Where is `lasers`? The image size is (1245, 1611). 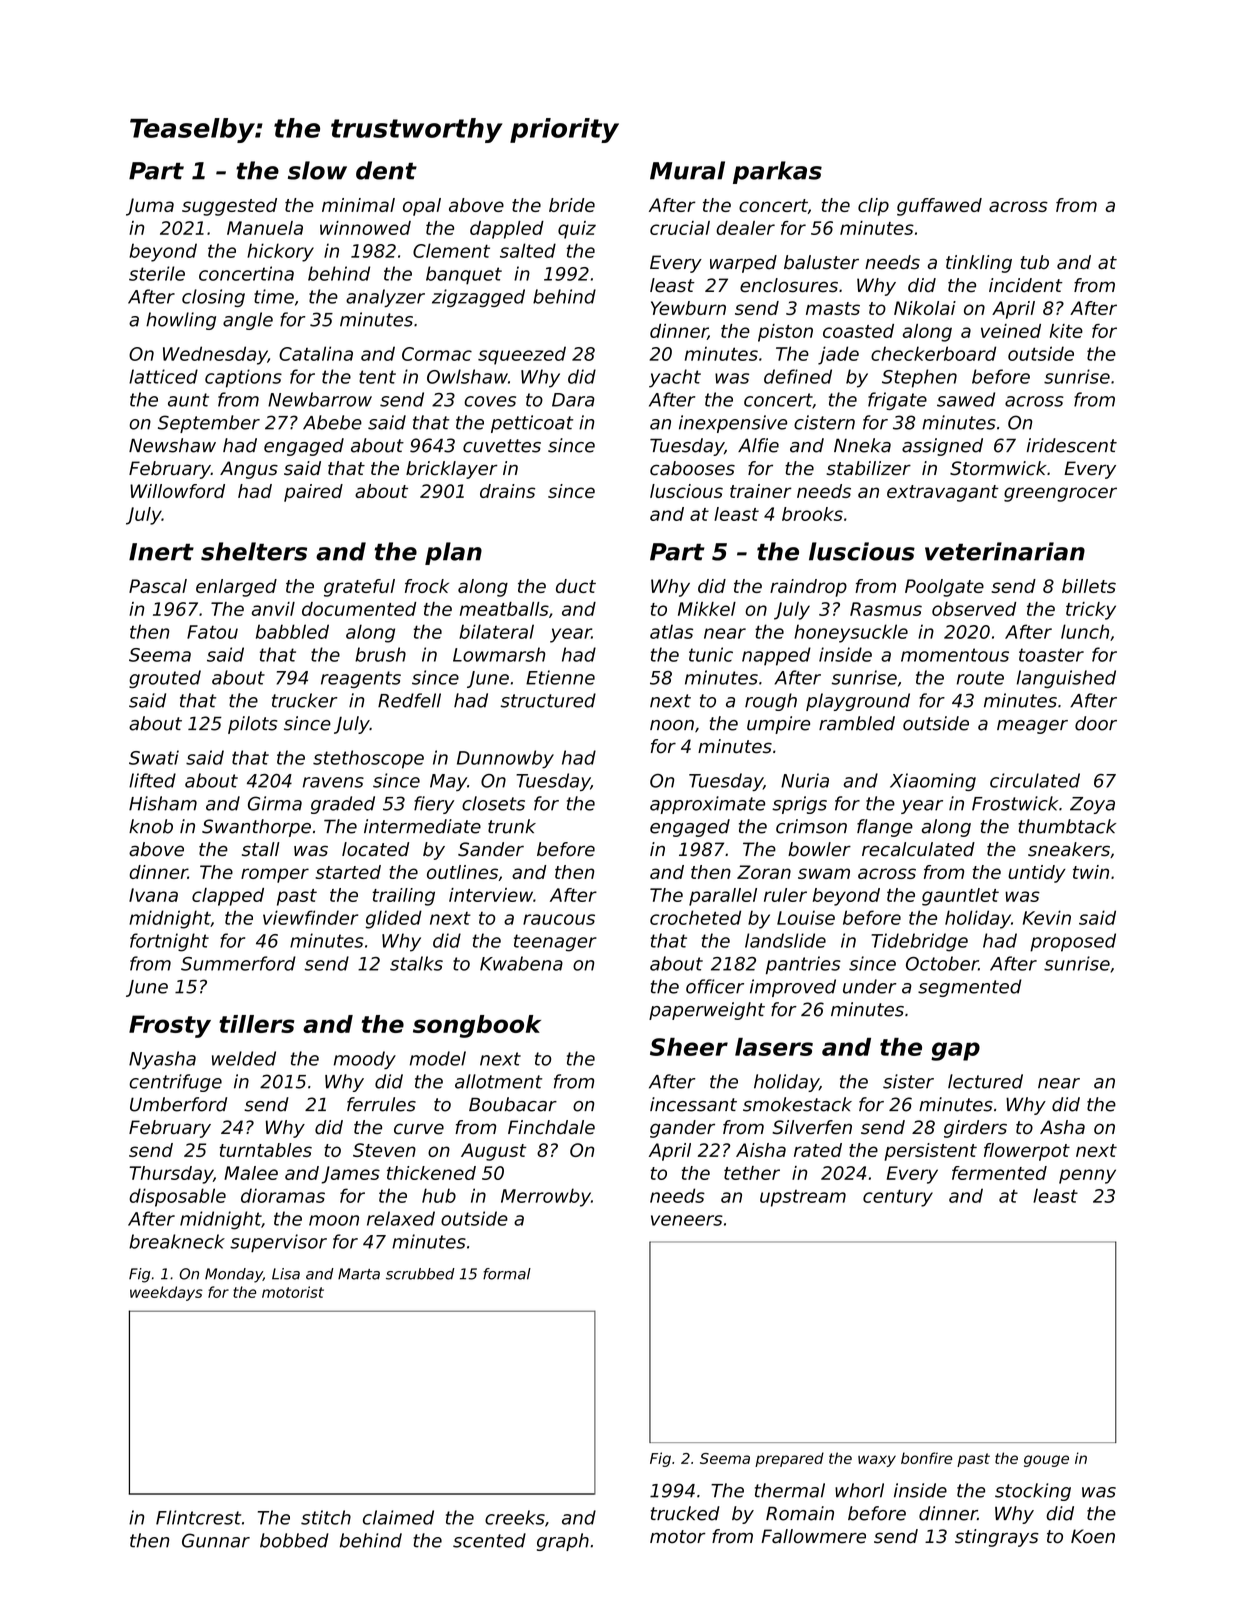 lasers is located at coordinates (774, 1047).
